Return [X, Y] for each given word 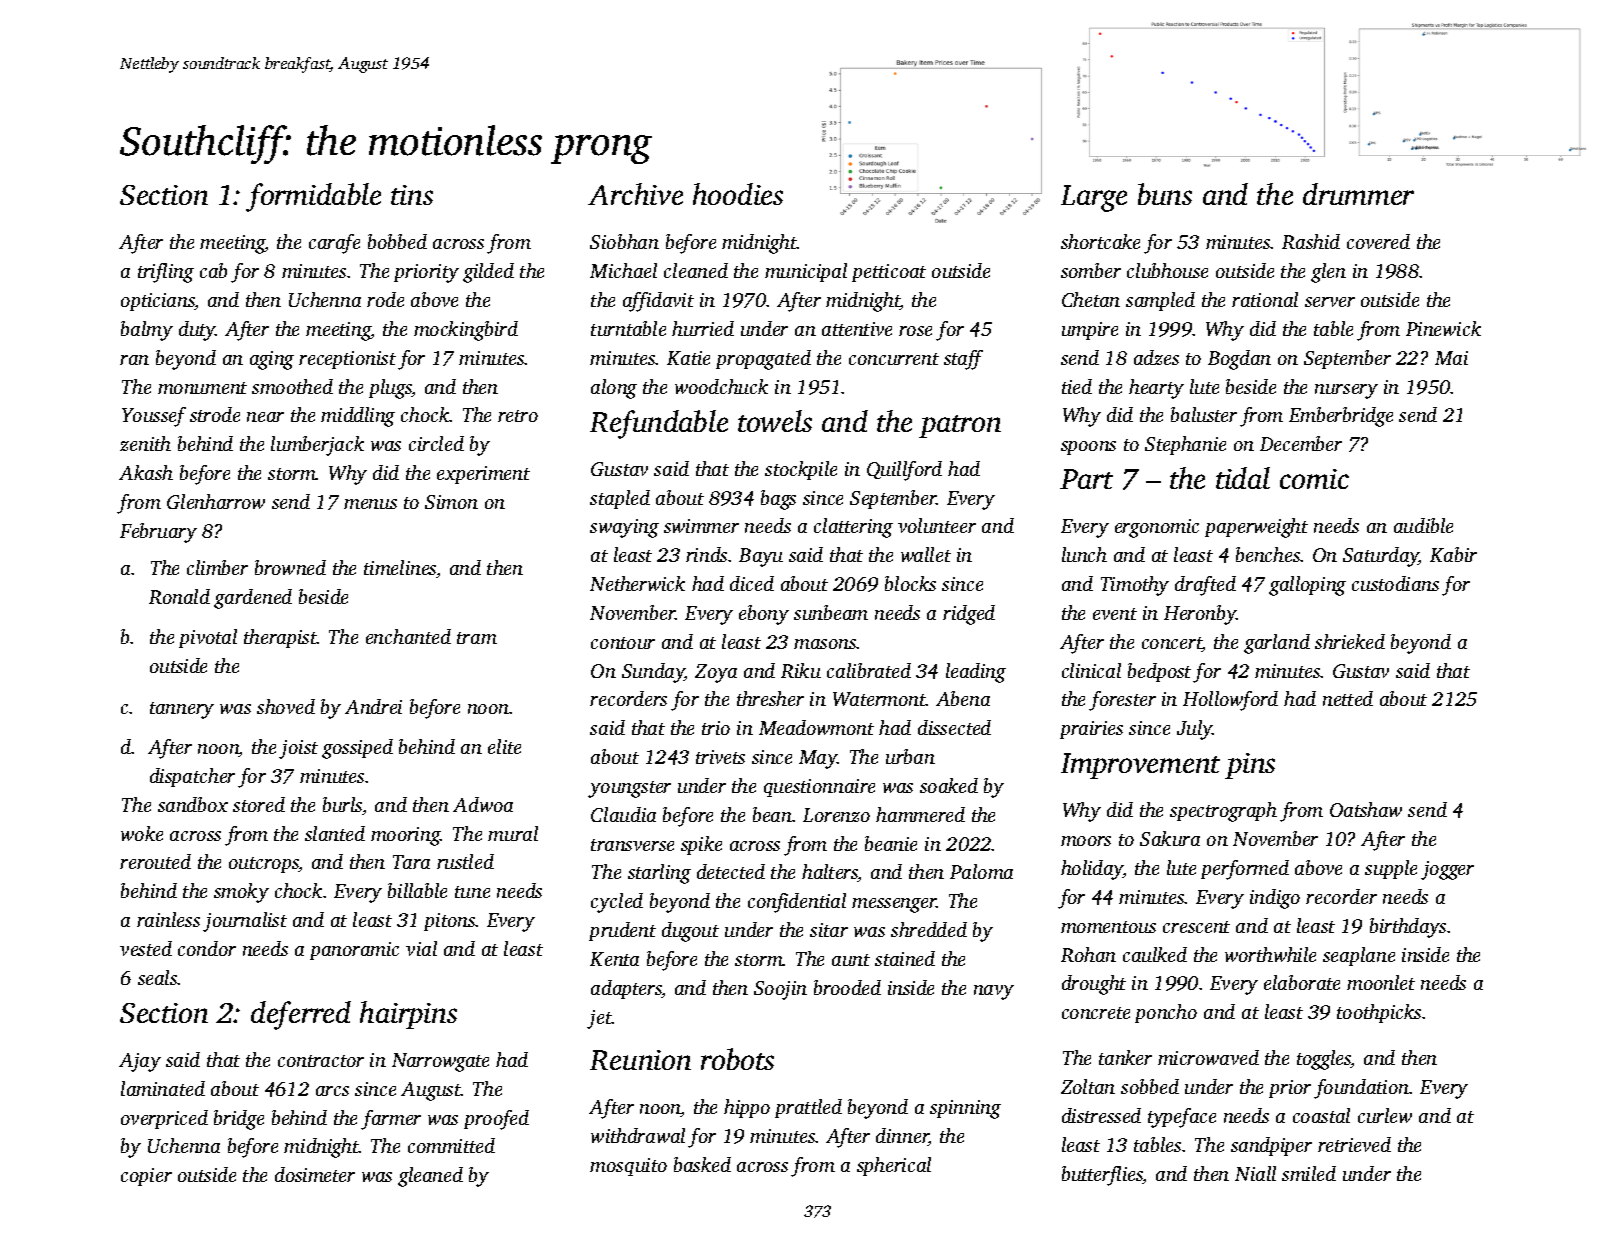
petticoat [889, 273]
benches [1268, 554]
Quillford [904, 471]
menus [370, 504]
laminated [163, 1088]
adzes [1156, 357]
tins [412, 195]
